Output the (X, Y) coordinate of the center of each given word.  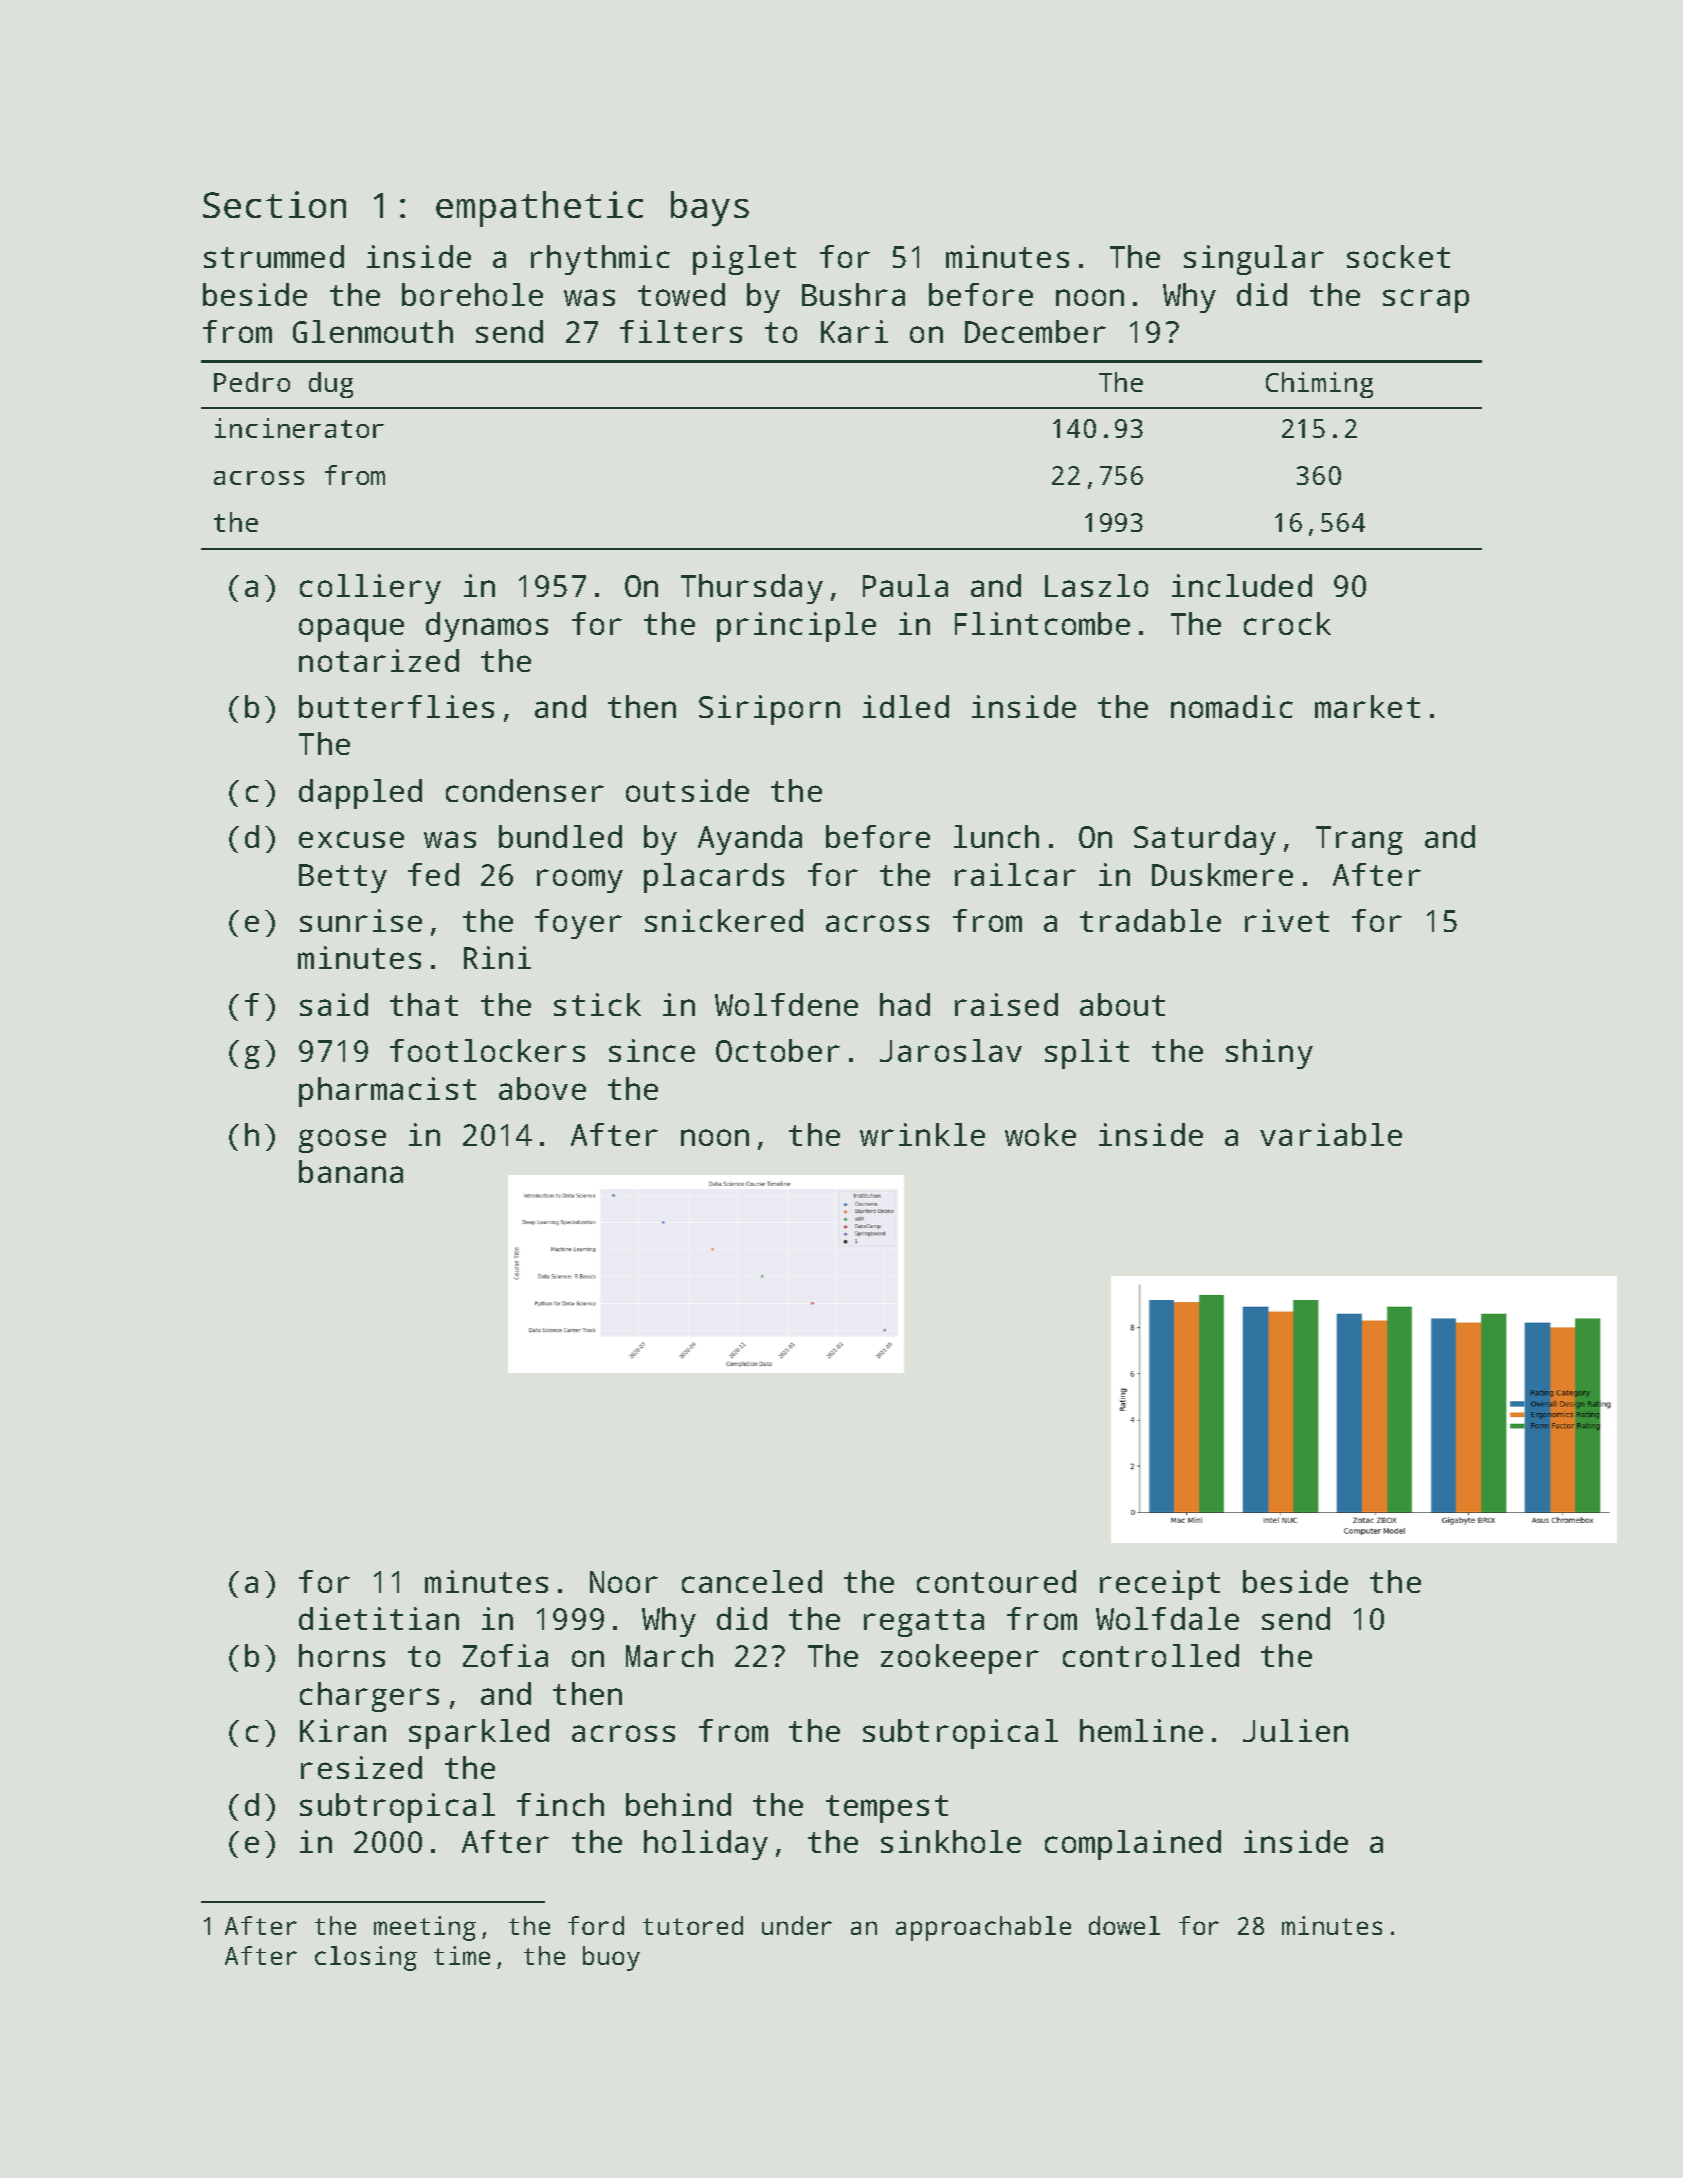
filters (681, 331)
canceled (752, 1581)
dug (331, 385)
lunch (996, 836)
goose (342, 1141)
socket (1398, 256)
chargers (369, 1697)
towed (681, 294)
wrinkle (922, 1134)
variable (1331, 1134)
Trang (1359, 840)
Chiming (1319, 385)
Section (274, 204)
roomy (580, 881)
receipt (1160, 1585)
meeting (425, 1928)
